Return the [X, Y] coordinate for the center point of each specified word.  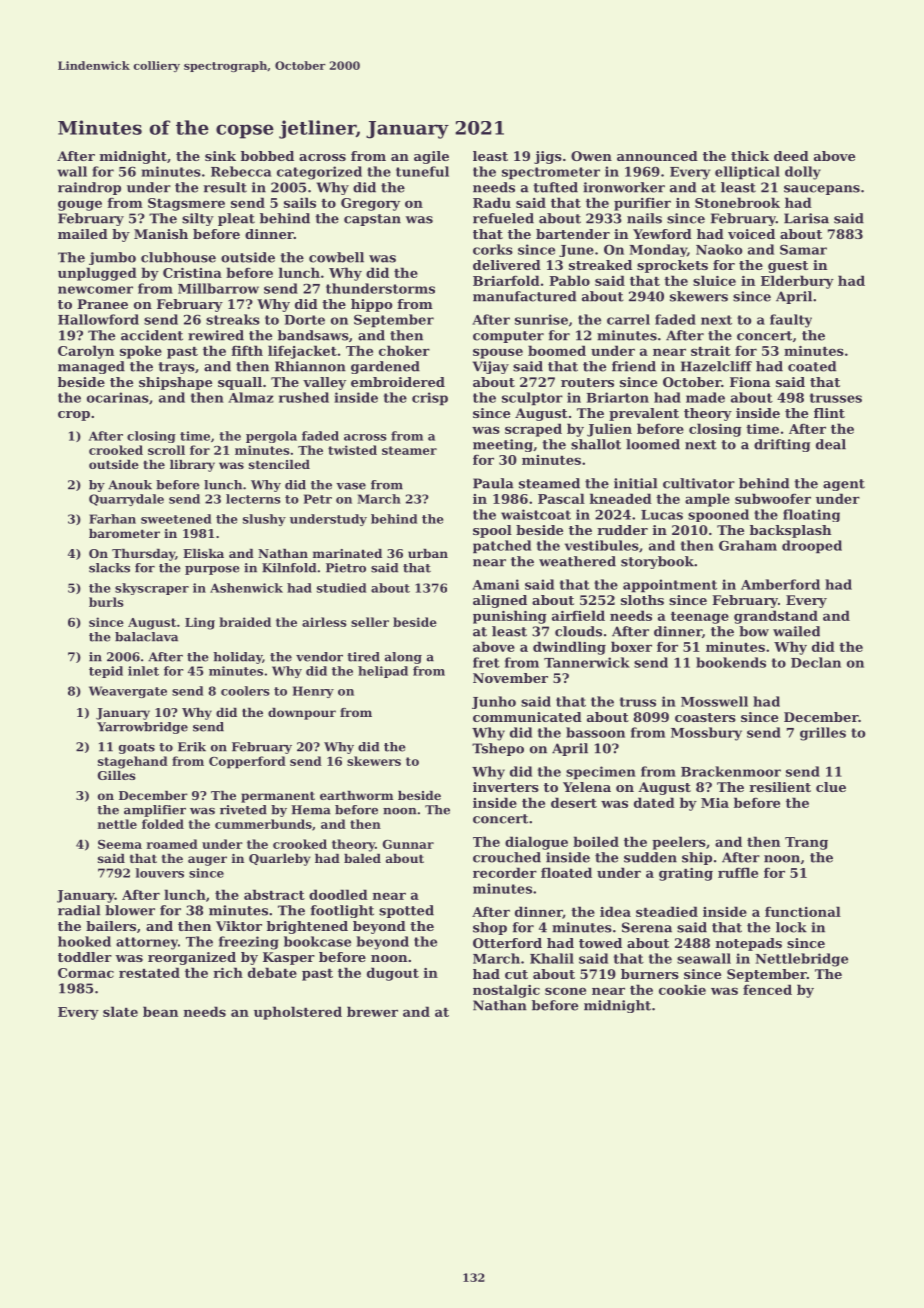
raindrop [89, 188]
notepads [749, 944]
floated [566, 872]
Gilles [117, 775]
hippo [371, 305]
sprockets [672, 266]
